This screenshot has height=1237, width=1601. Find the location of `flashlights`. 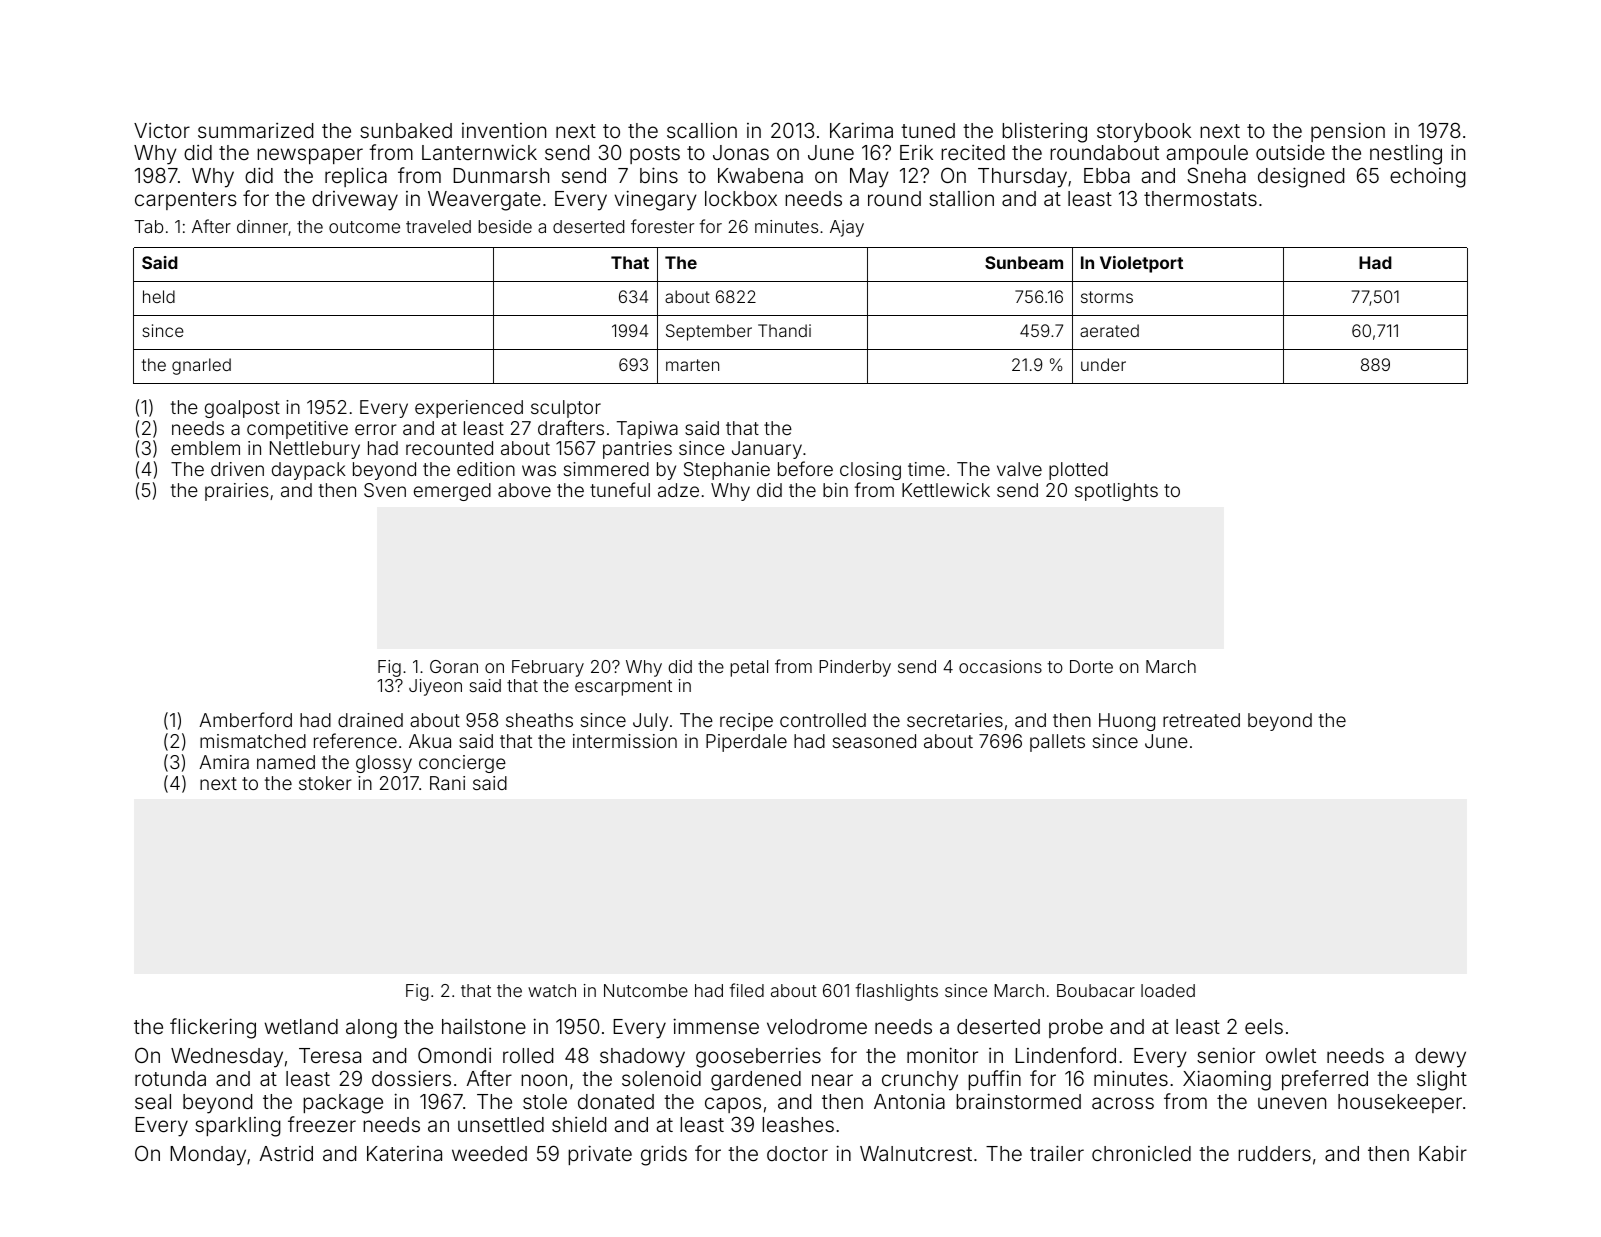

flashlights is located at coordinates (897, 992).
